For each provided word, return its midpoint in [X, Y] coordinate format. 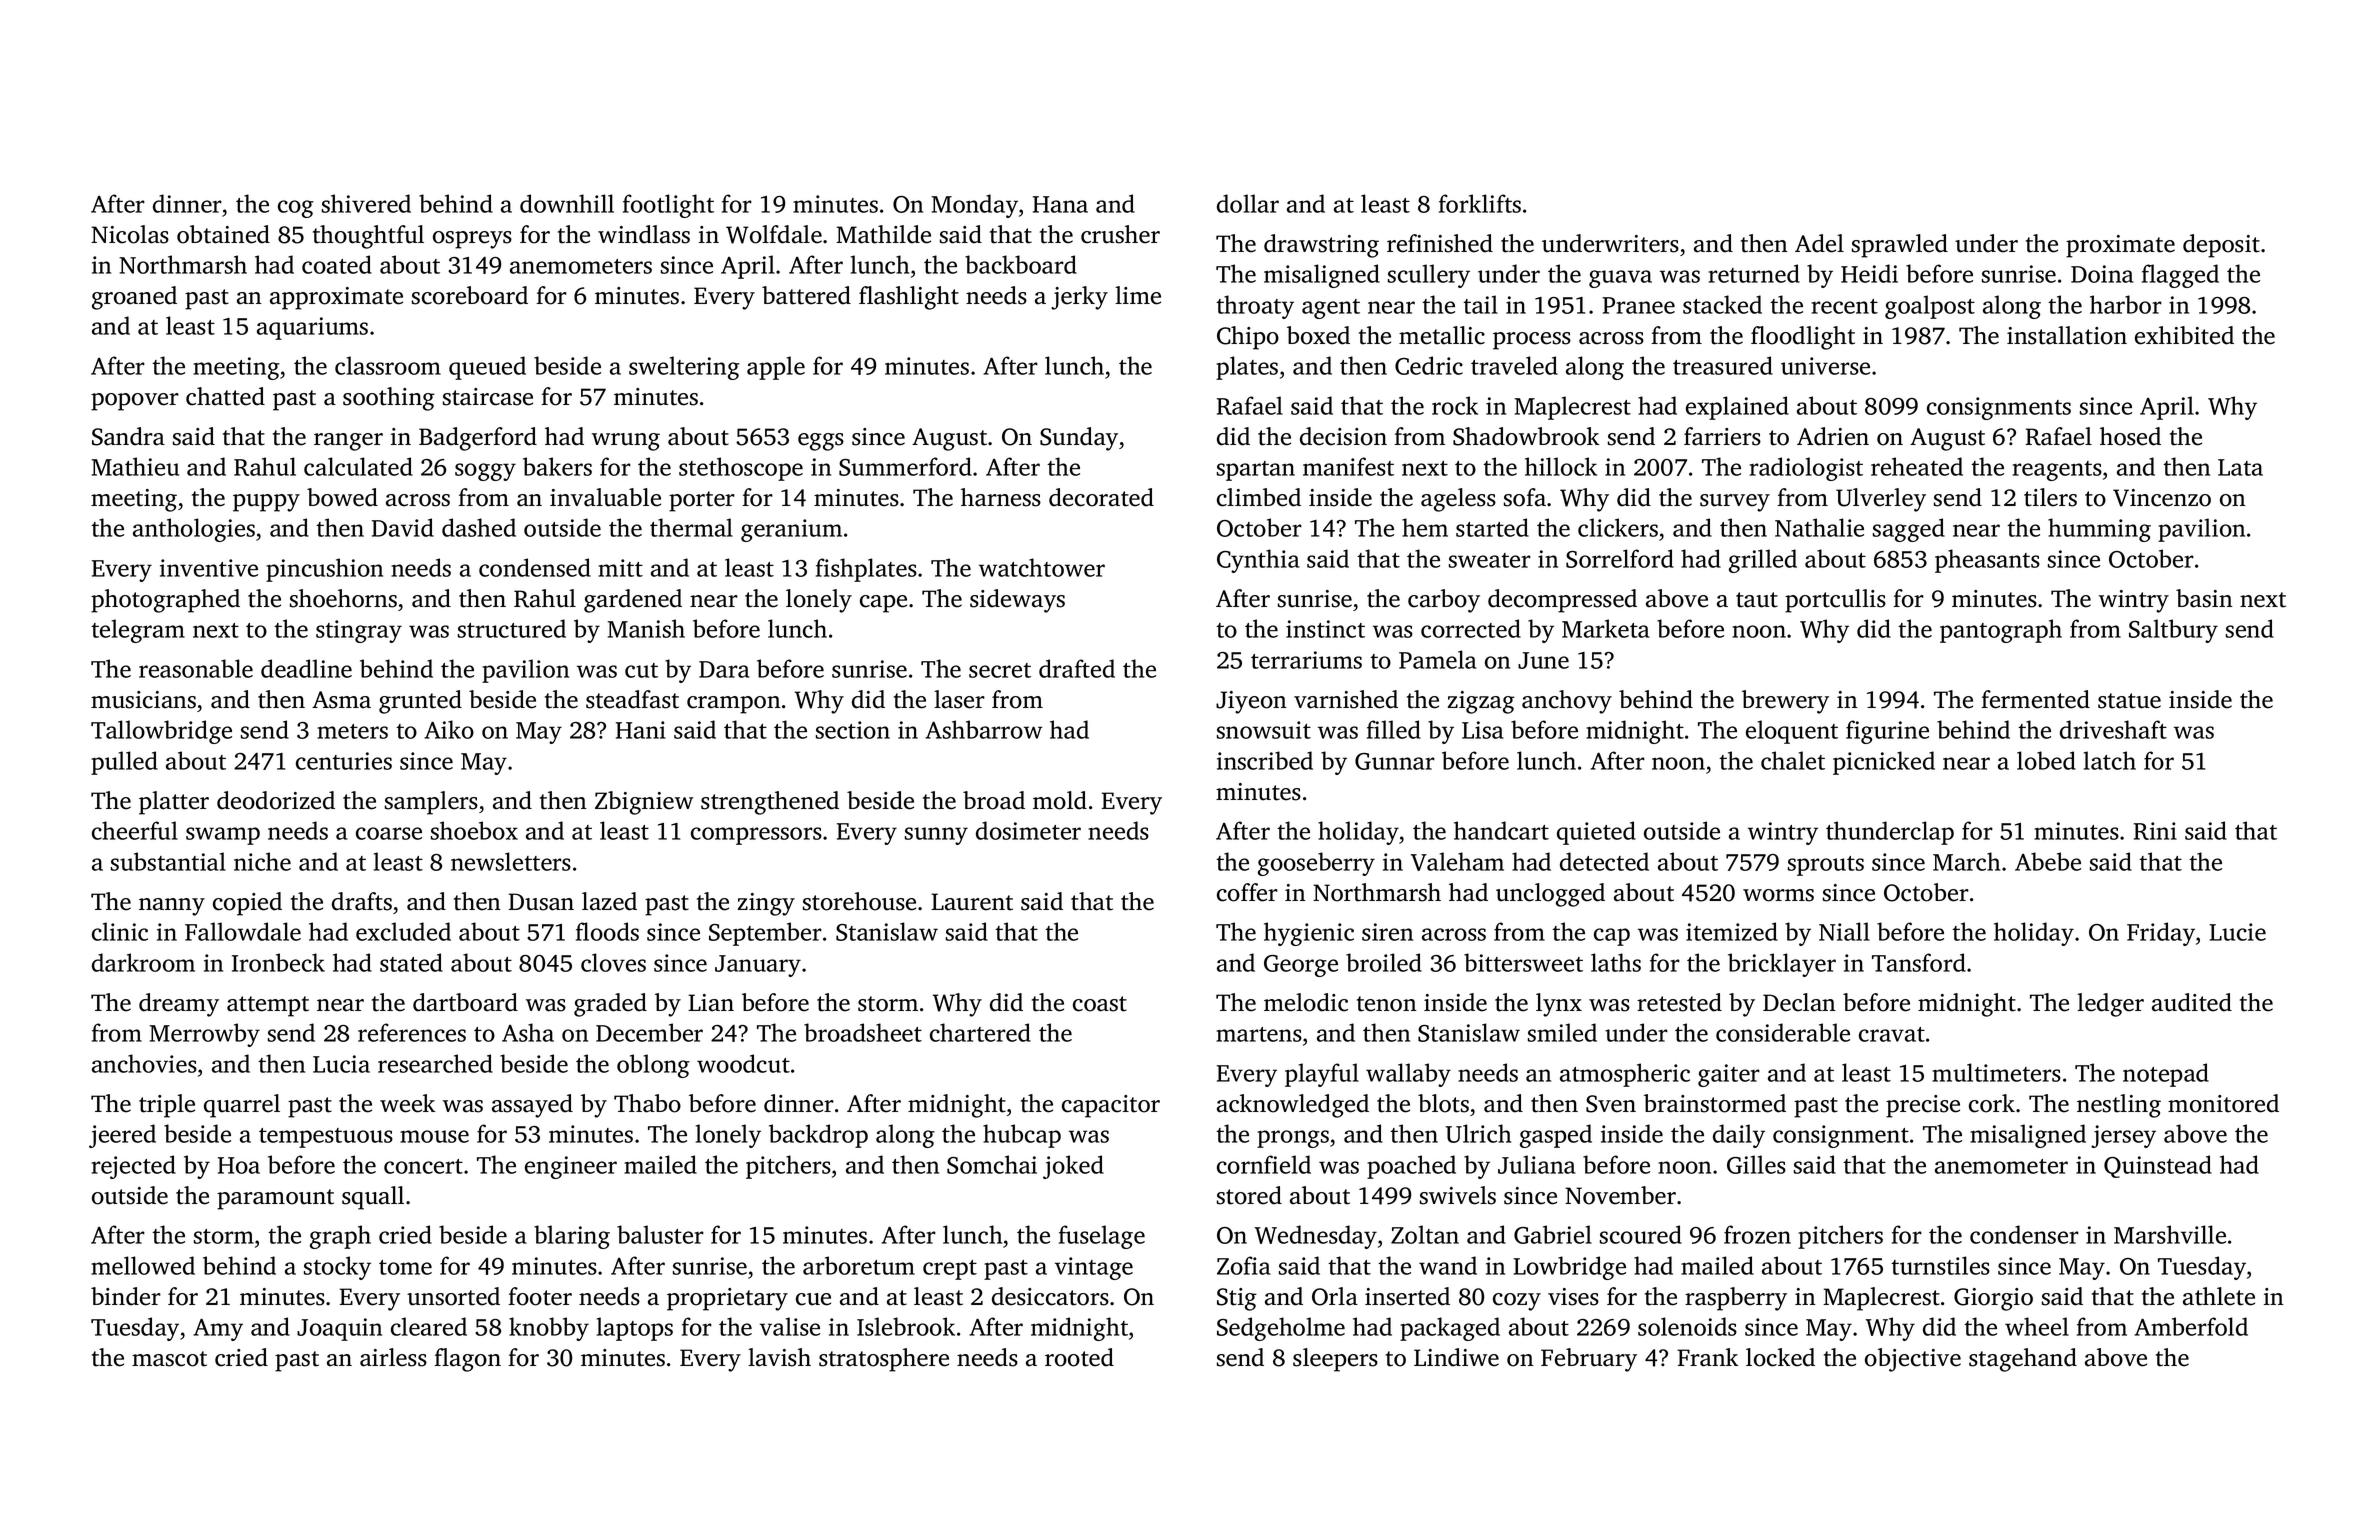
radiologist [1806, 469]
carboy [1444, 601]
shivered [366, 203]
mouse [434, 1136]
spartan [1256, 471]
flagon [467, 1360]
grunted [420, 702]
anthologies [194, 530]
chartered [980, 1032]
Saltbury [2173, 631]
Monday [974, 206]
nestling [2119, 1106]
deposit [2221, 246]
